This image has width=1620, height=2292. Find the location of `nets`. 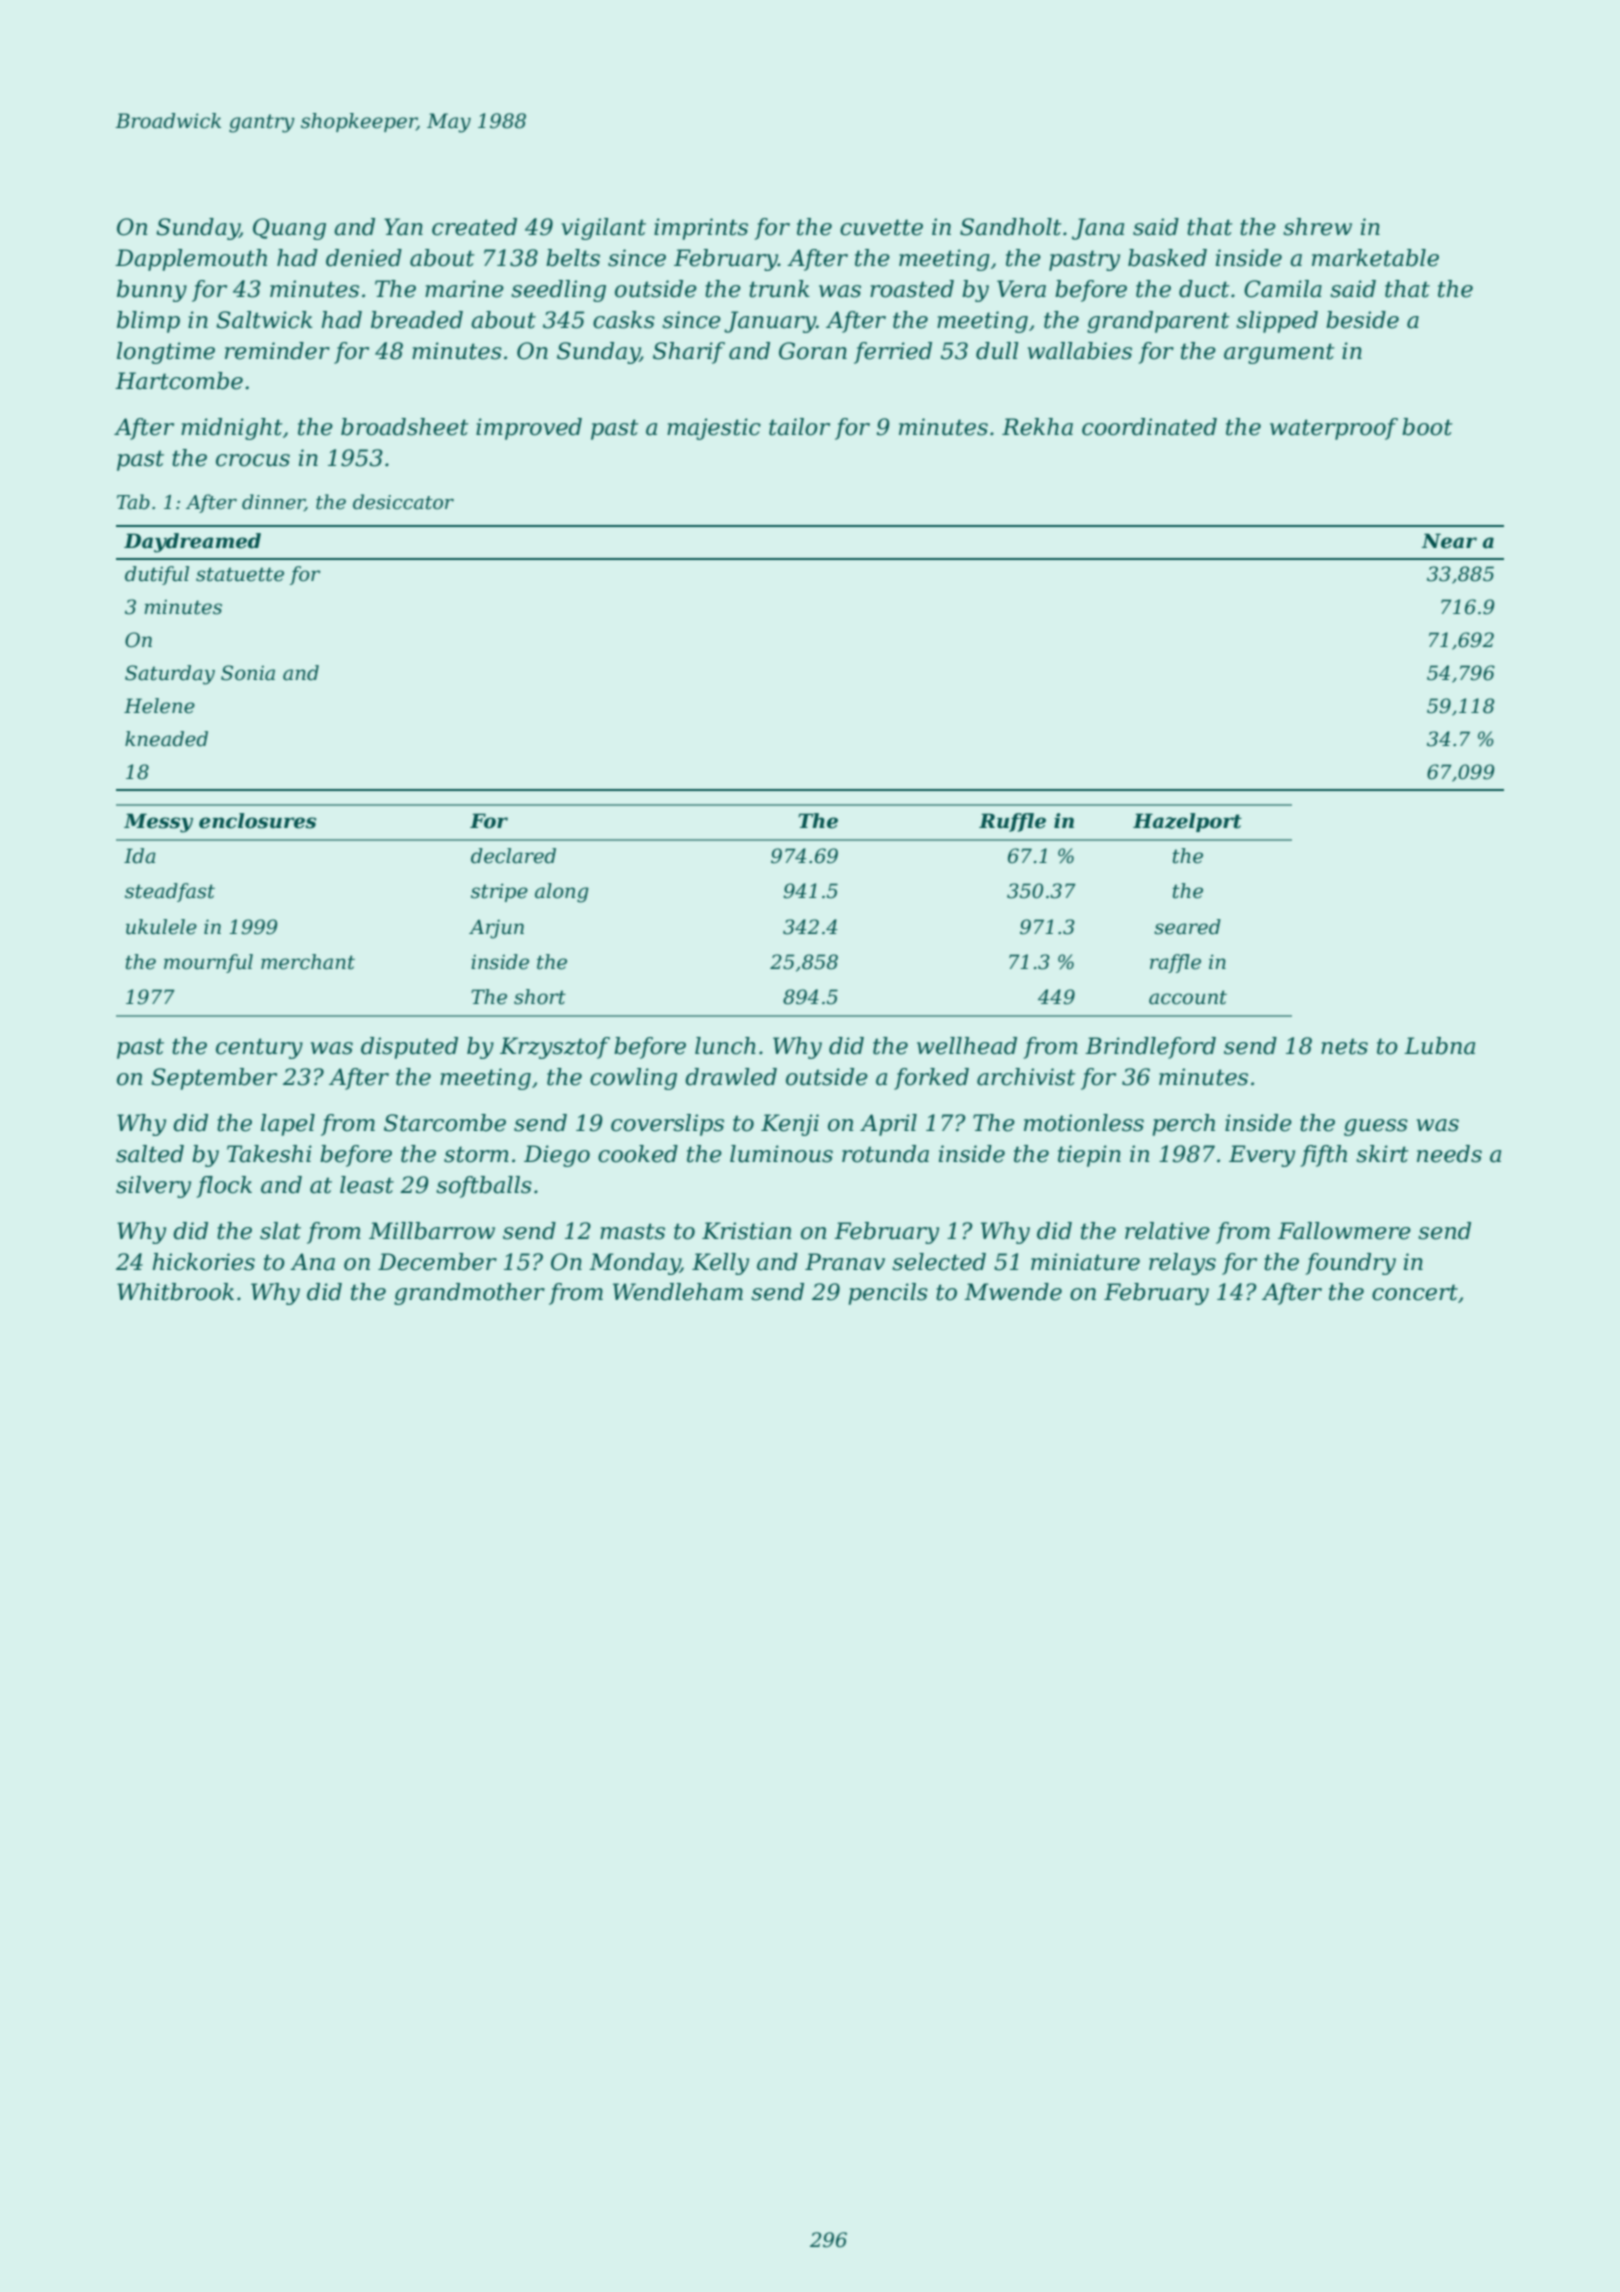

nets is located at coordinates (1344, 1046).
